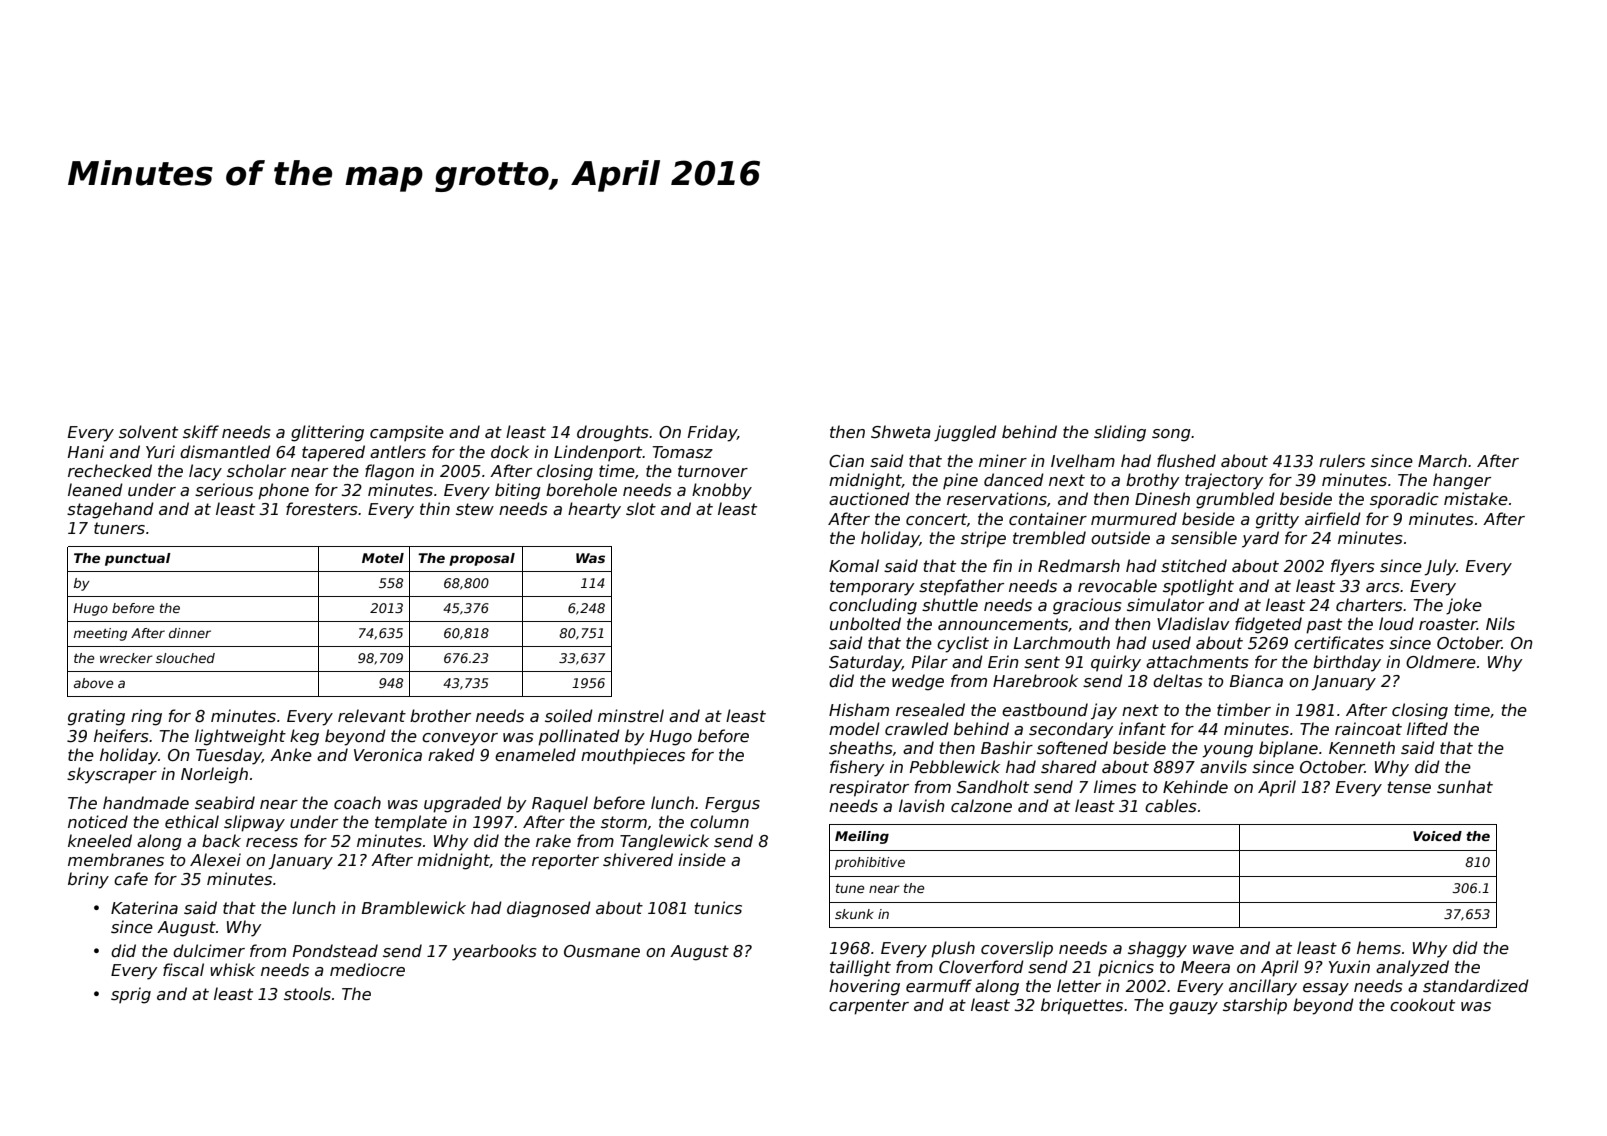 This screenshot has height=1136, width=1607. Describe the element at coordinates (1227, 751) in the screenshot. I see `young` at that location.
